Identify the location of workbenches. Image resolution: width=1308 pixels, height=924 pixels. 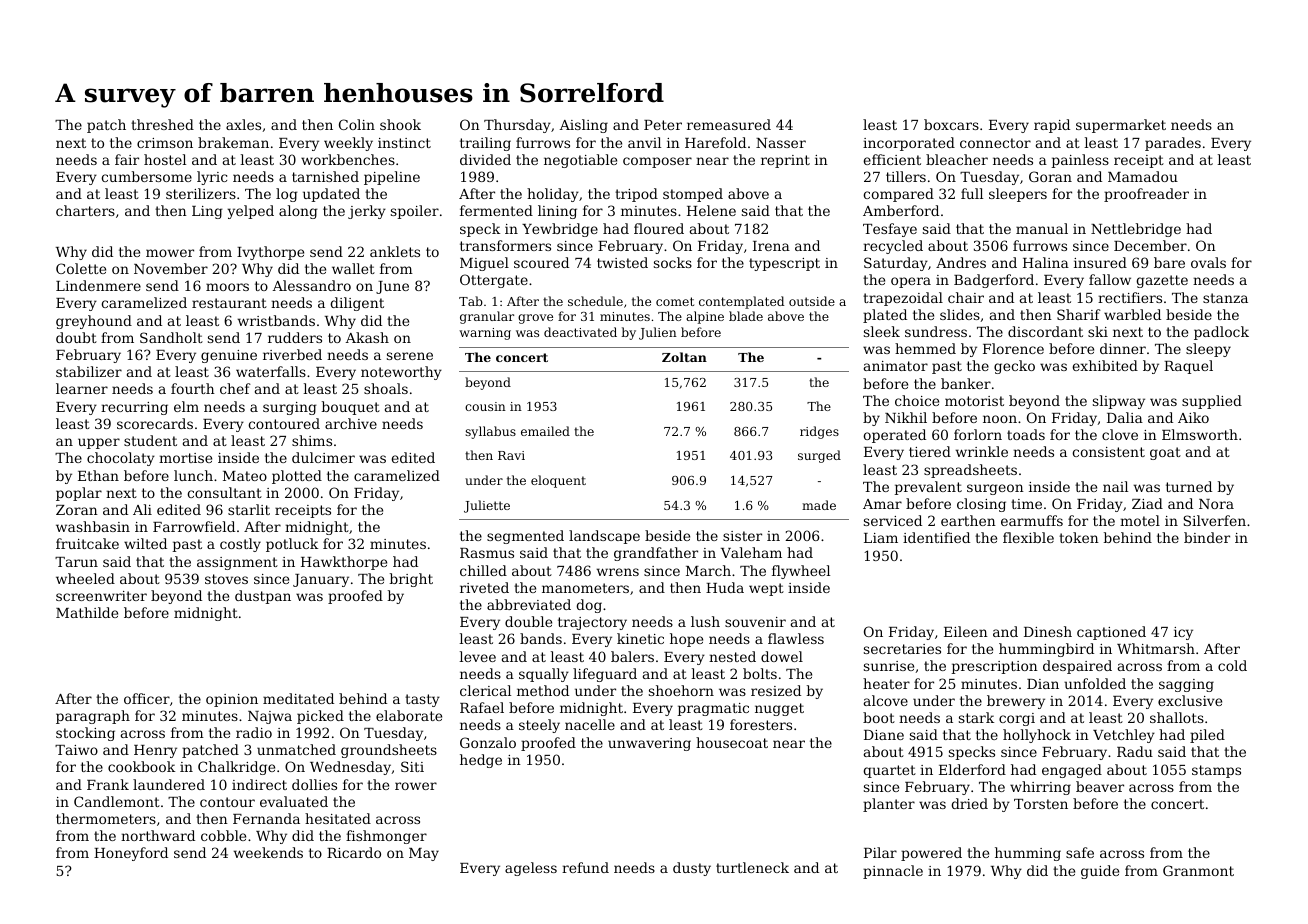
(348, 159).
